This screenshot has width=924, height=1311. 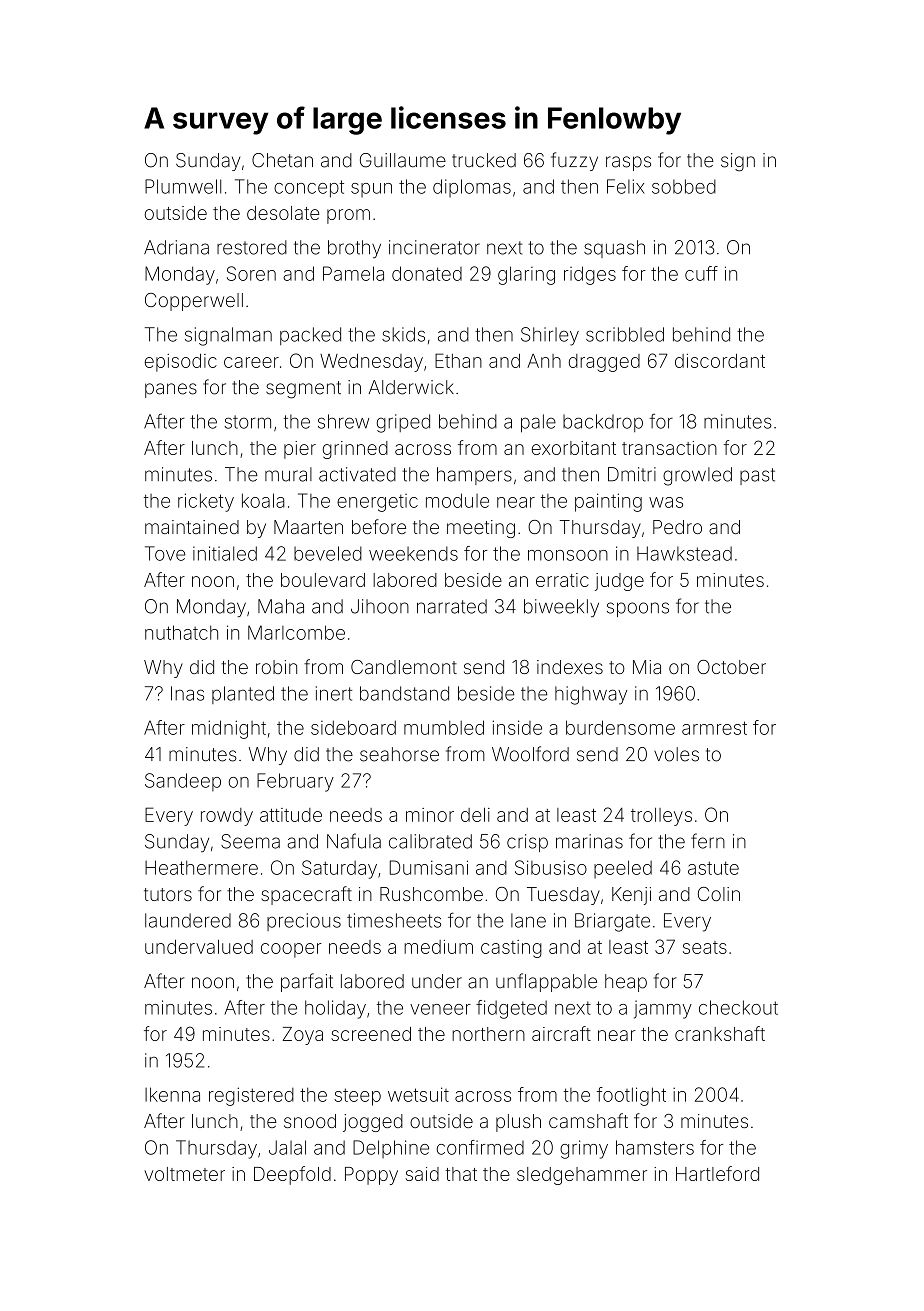 What do you see at coordinates (251, 1096) in the screenshot?
I see `registered` at bounding box center [251, 1096].
